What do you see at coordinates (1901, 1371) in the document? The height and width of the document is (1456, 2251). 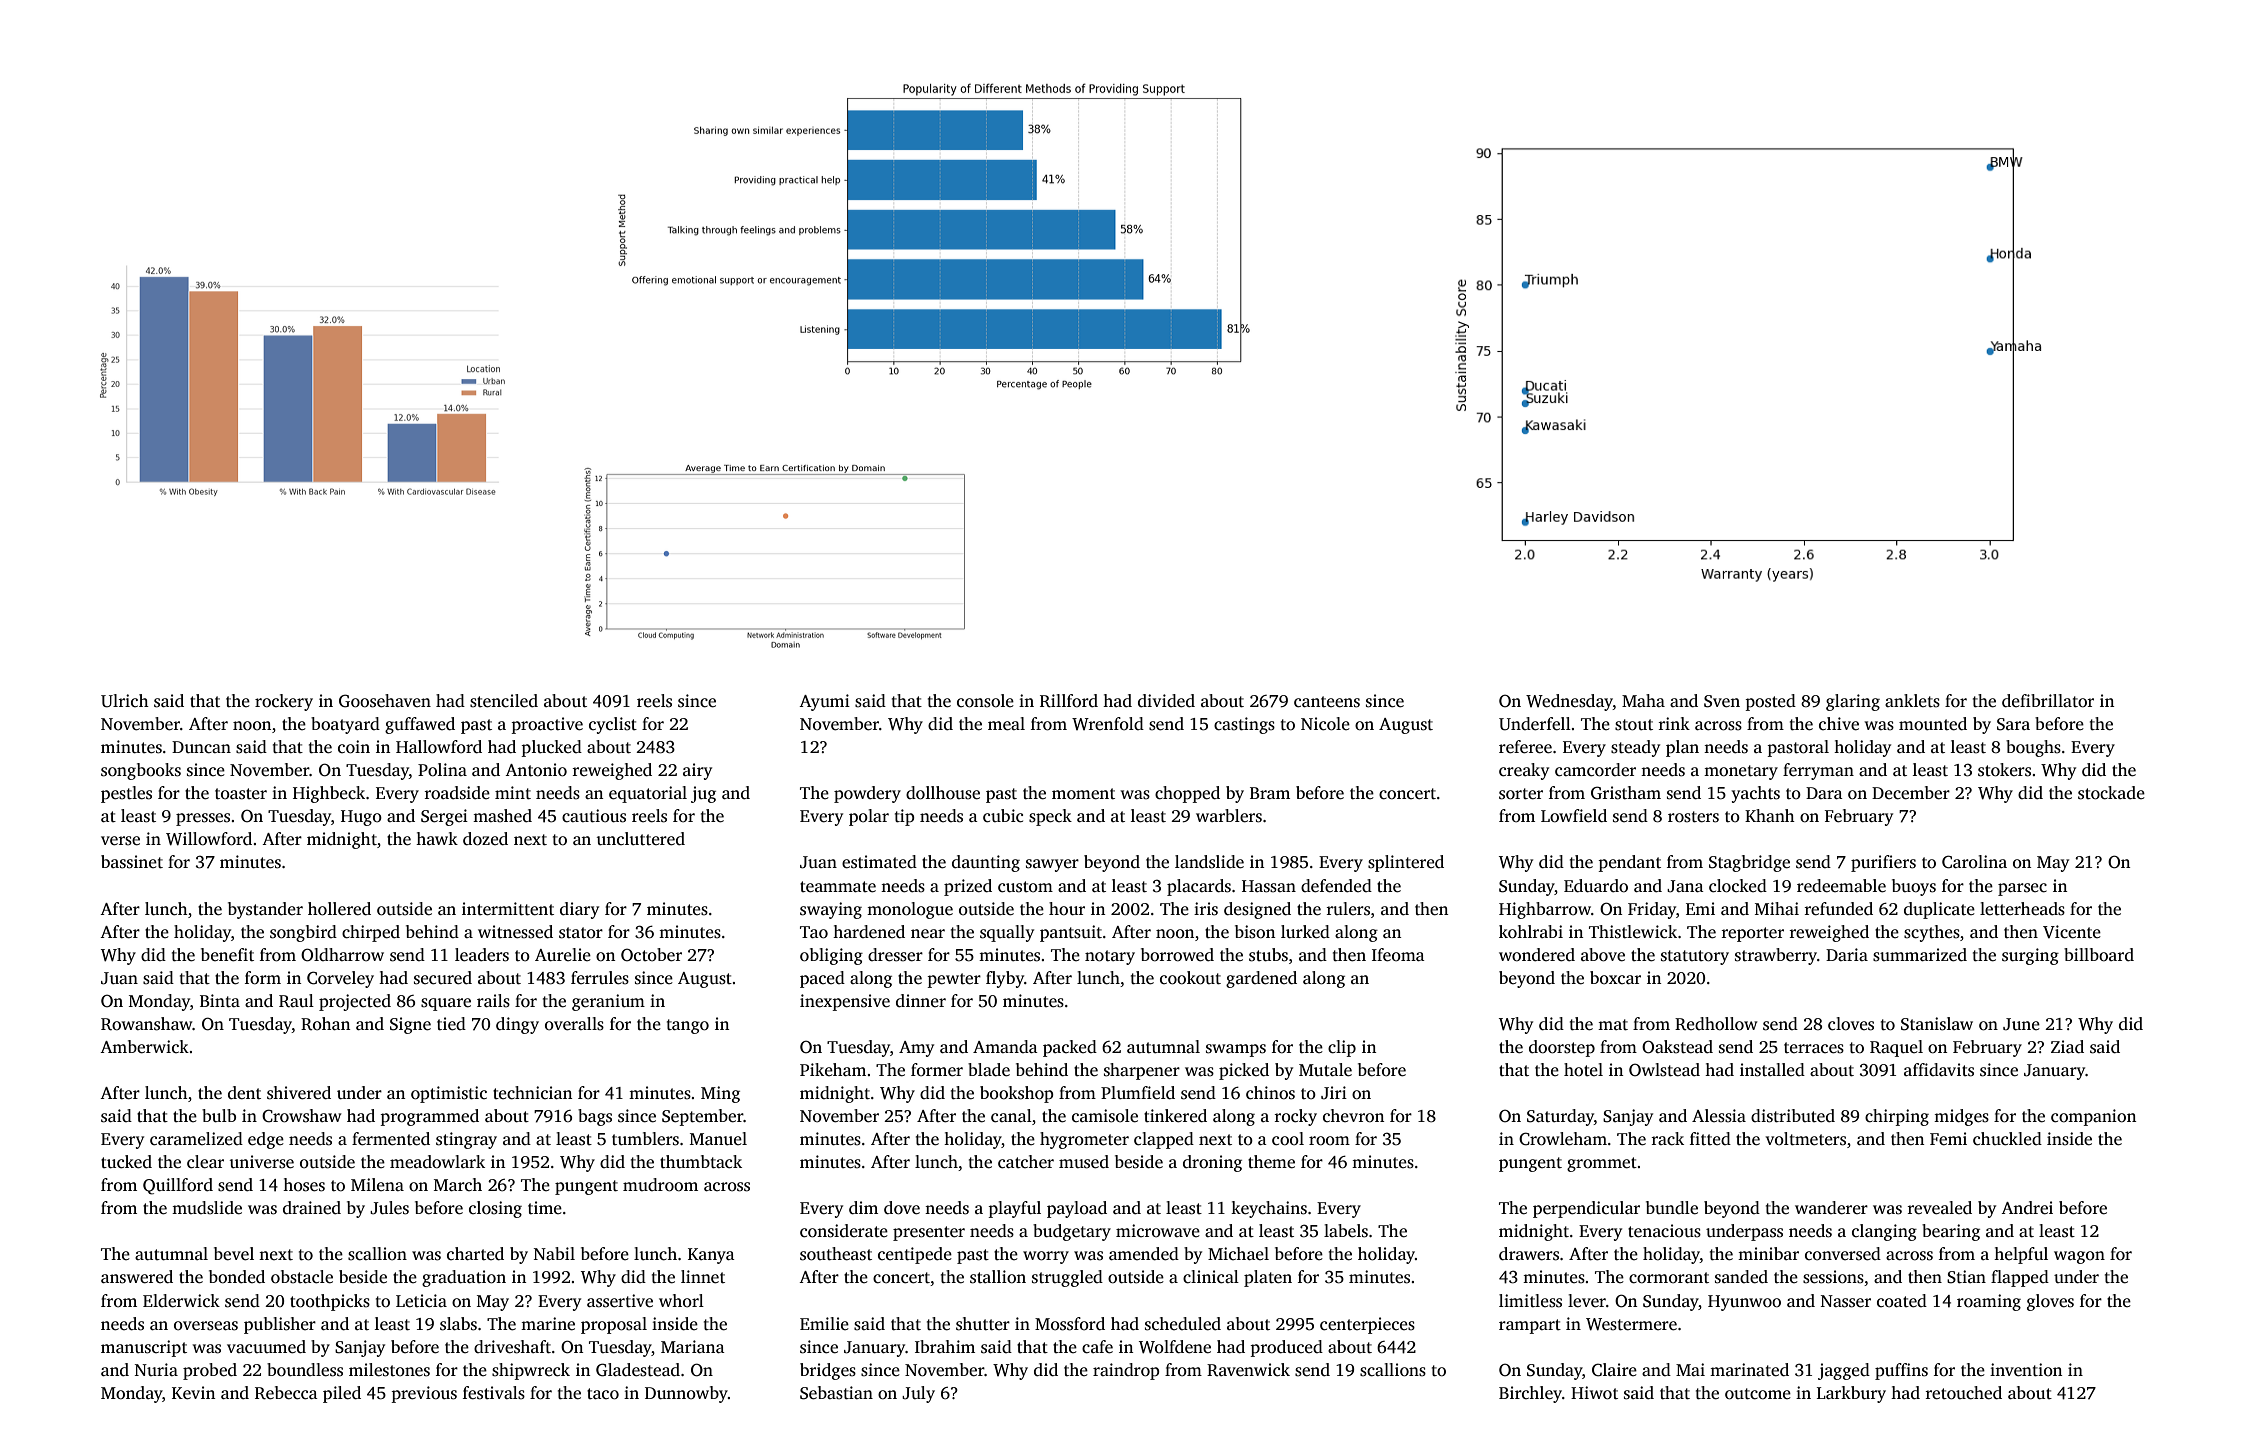 I see `puffins` at bounding box center [1901, 1371].
